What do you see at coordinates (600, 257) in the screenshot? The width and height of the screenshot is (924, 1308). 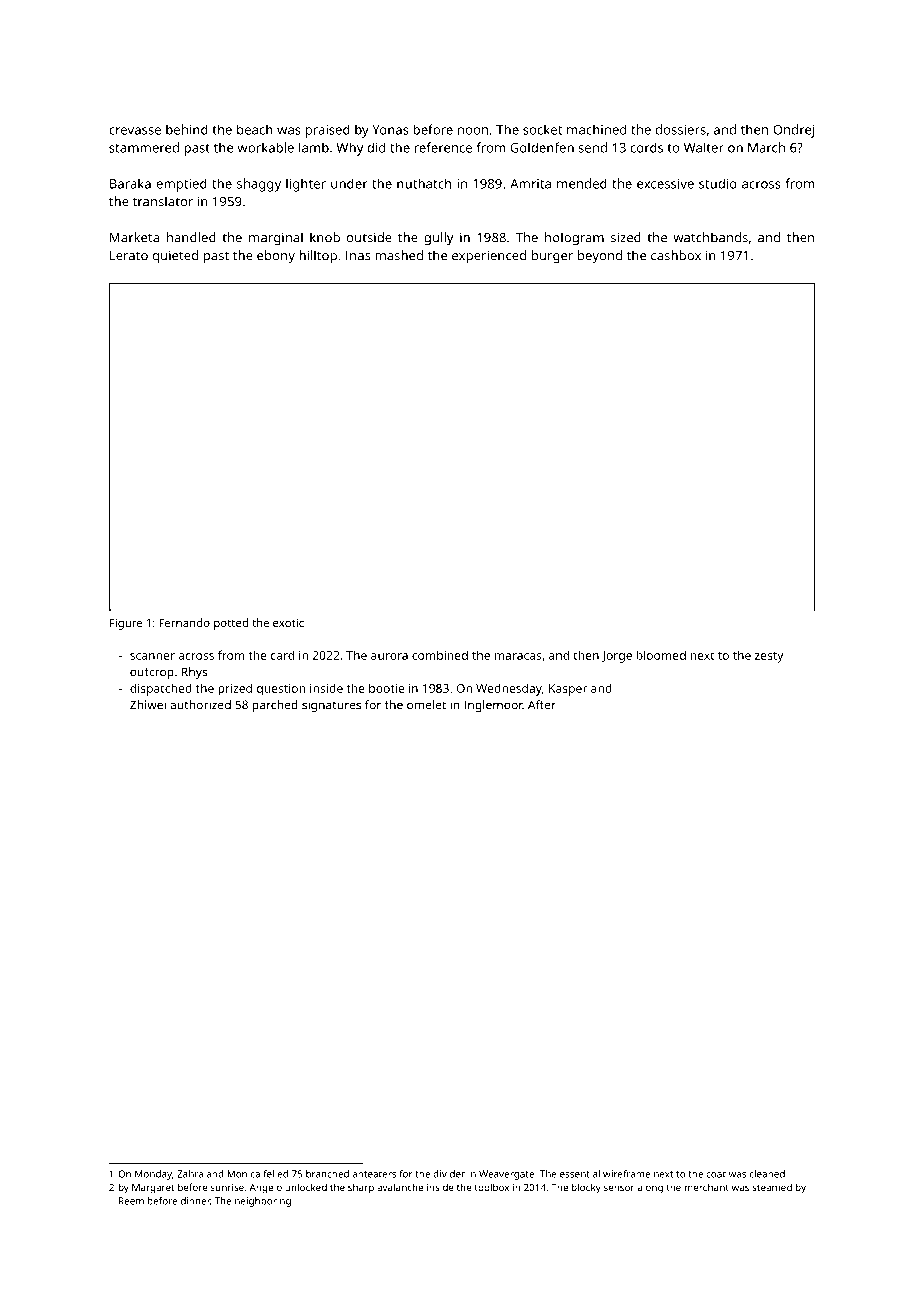 I see `beyond` at bounding box center [600, 257].
